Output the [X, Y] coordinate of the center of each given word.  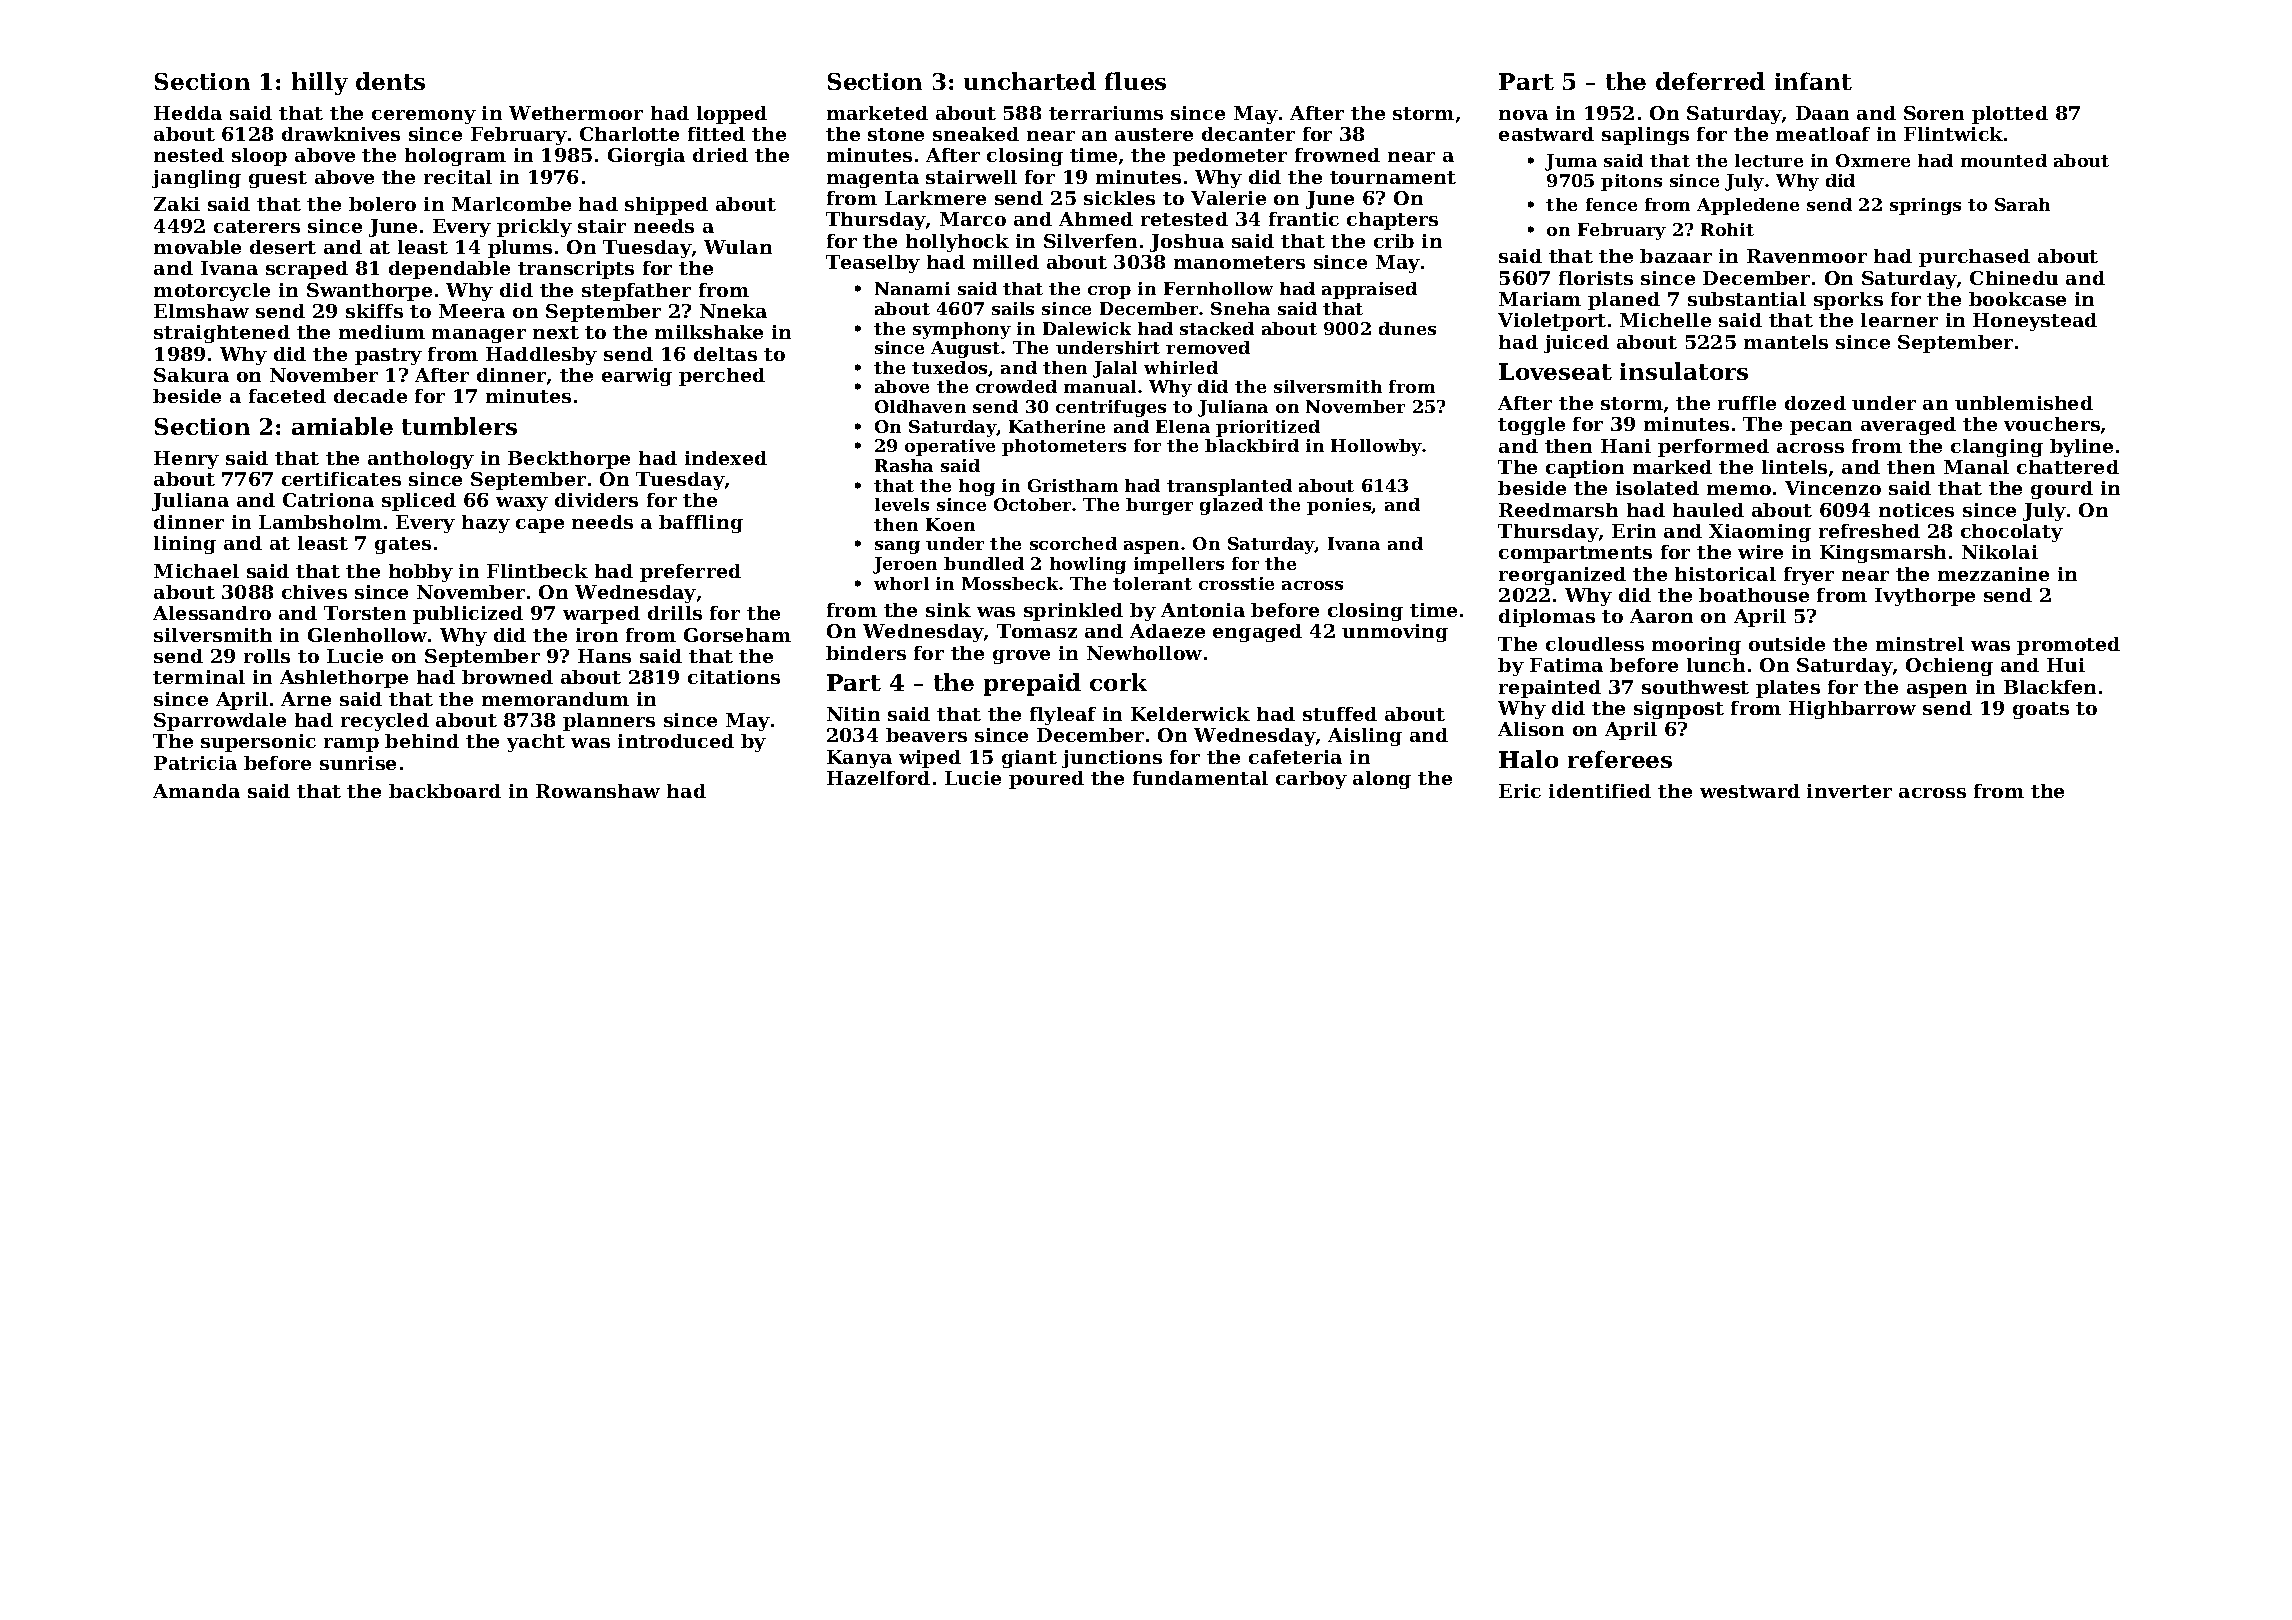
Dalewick [1087, 328]
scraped [307, 270]
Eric [1520, 791]
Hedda [188, 113]
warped [601, 615]
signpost [1679, 710]
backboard [445, 791]
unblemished [2024, 403]
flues [1135, 81]
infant [1813, 81]
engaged [1257, 633]
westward [1750, 791]
